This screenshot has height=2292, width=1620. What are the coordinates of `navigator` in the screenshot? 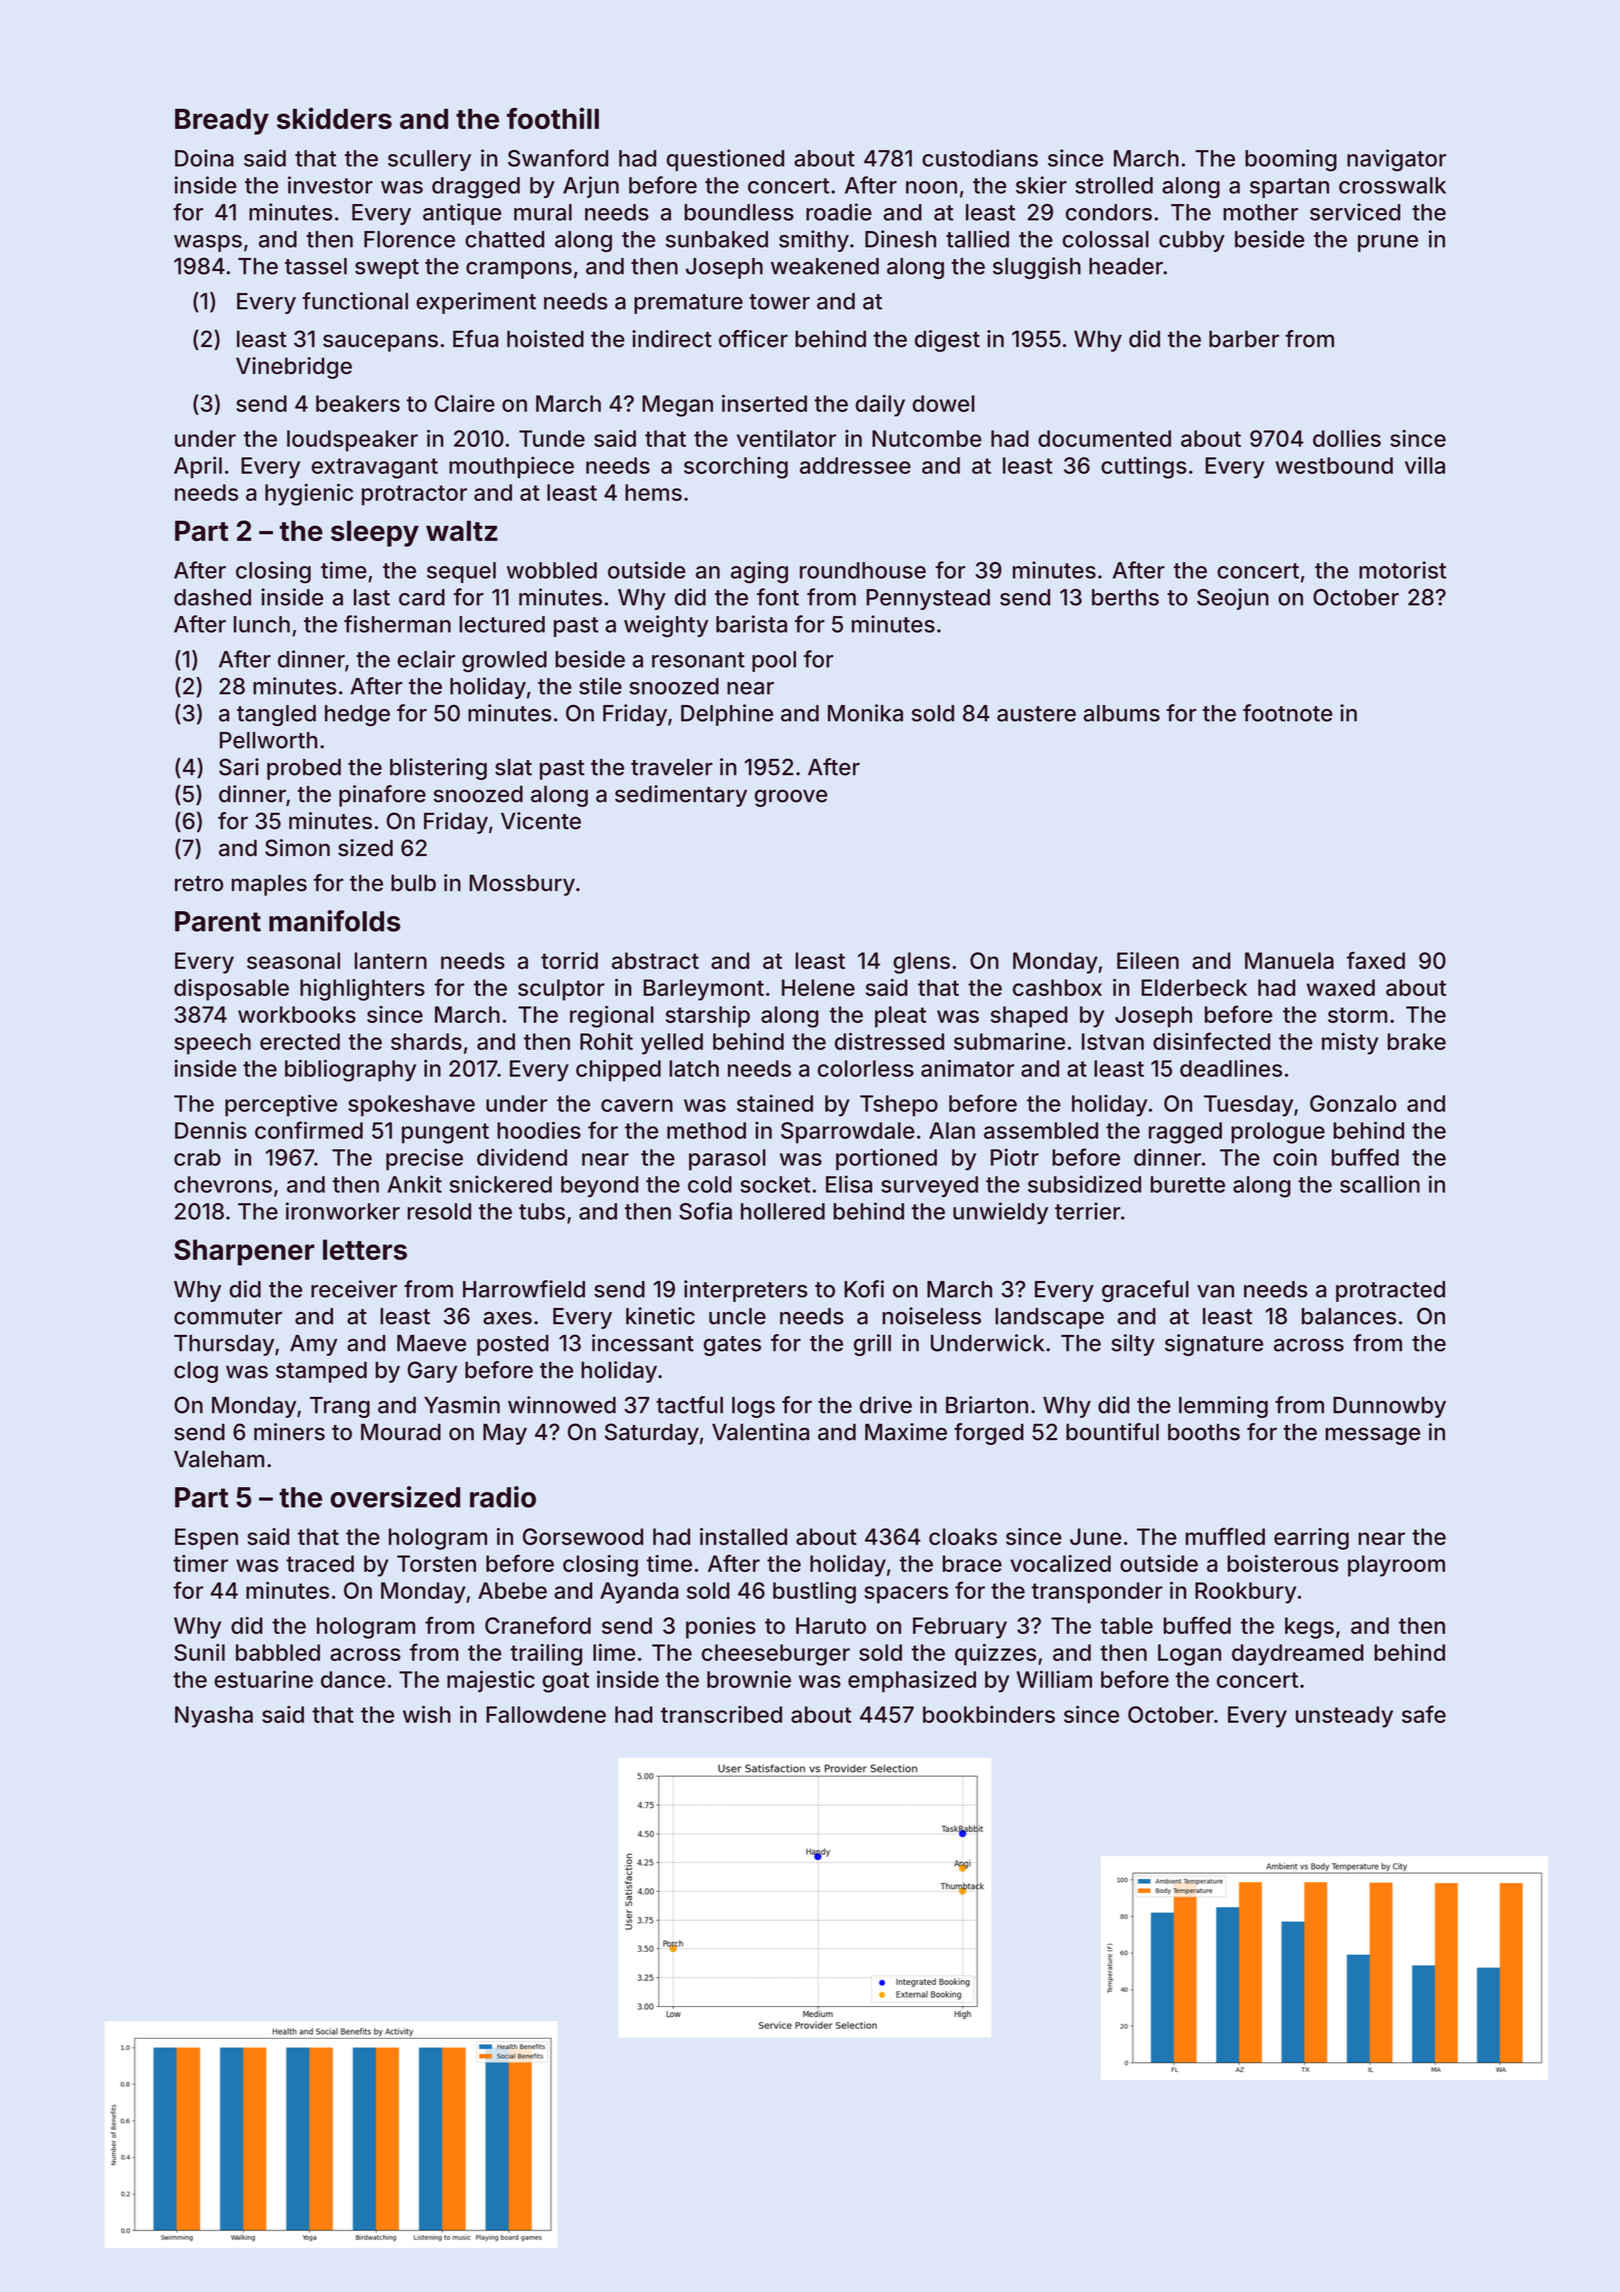 It's located at (1396, 160).
